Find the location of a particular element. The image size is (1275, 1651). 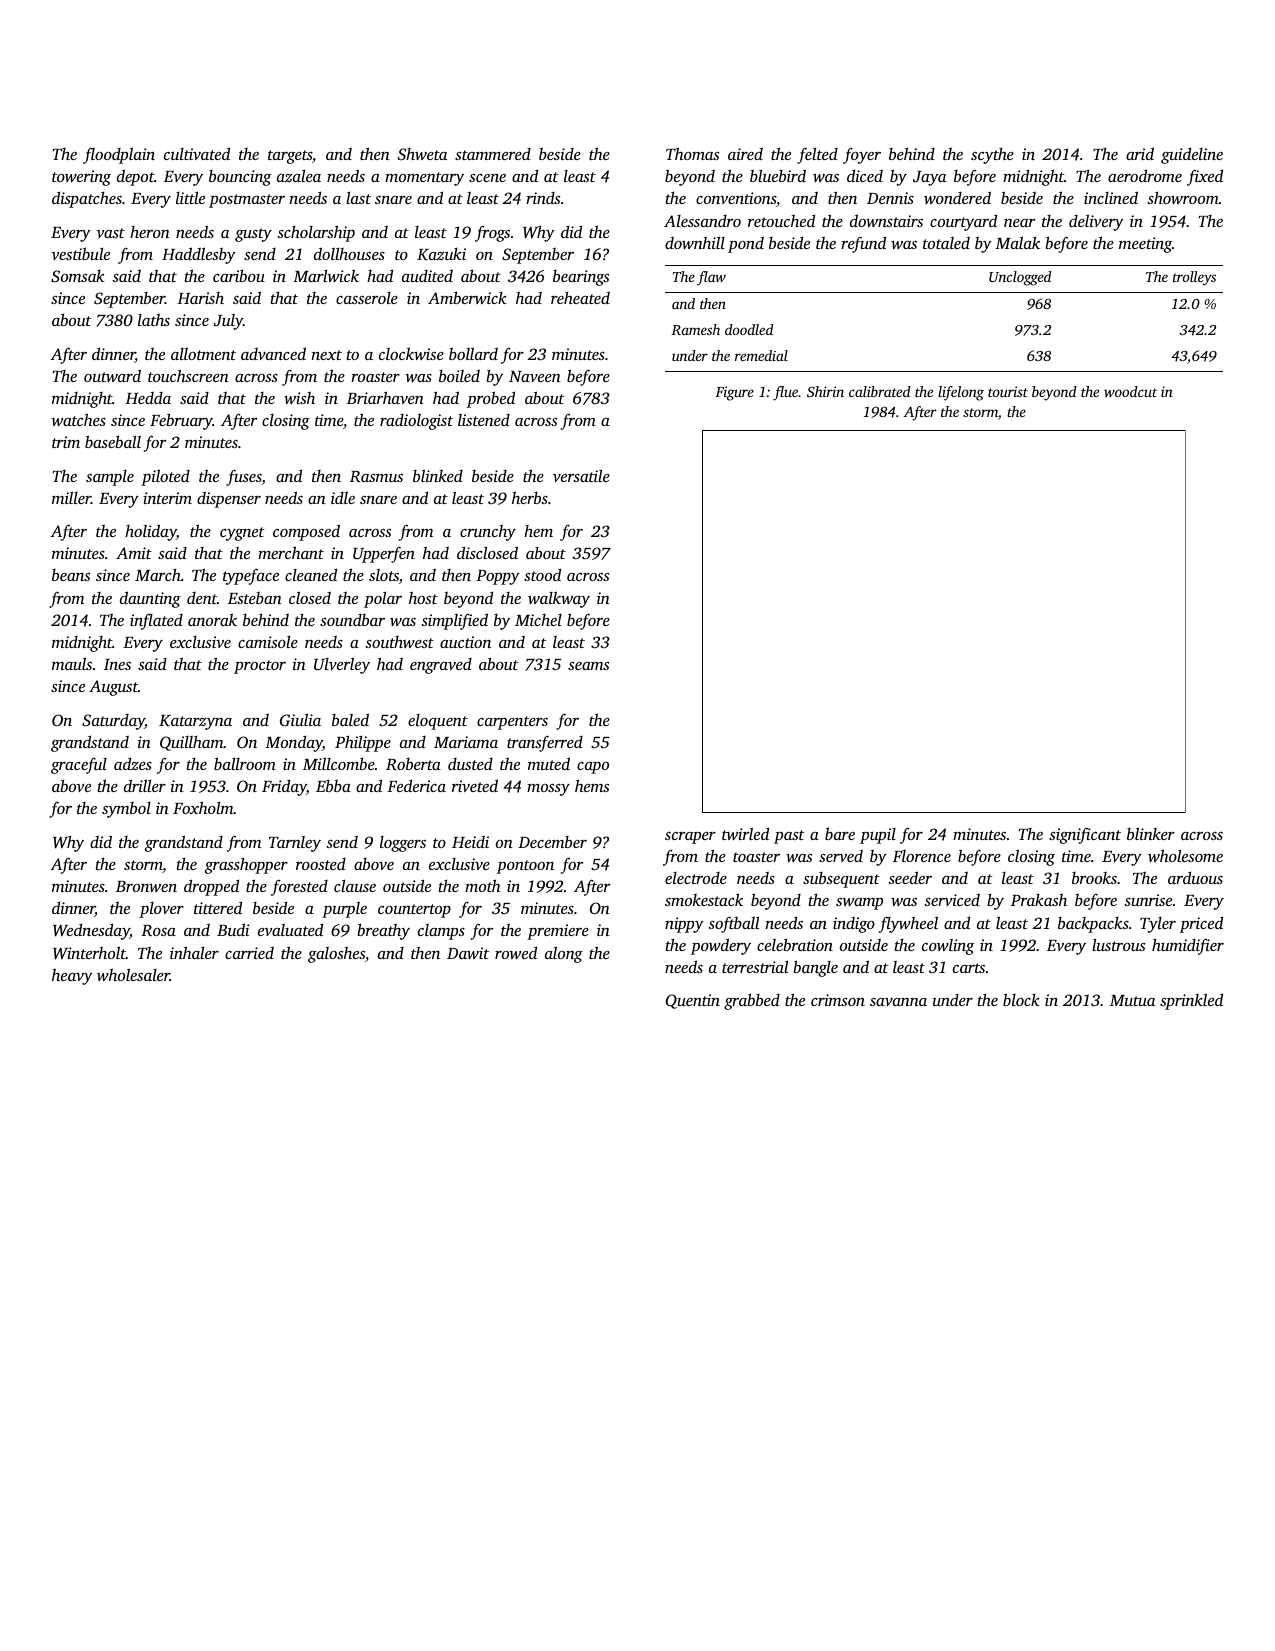

terrestrial is located at coordinates (755, 966).
